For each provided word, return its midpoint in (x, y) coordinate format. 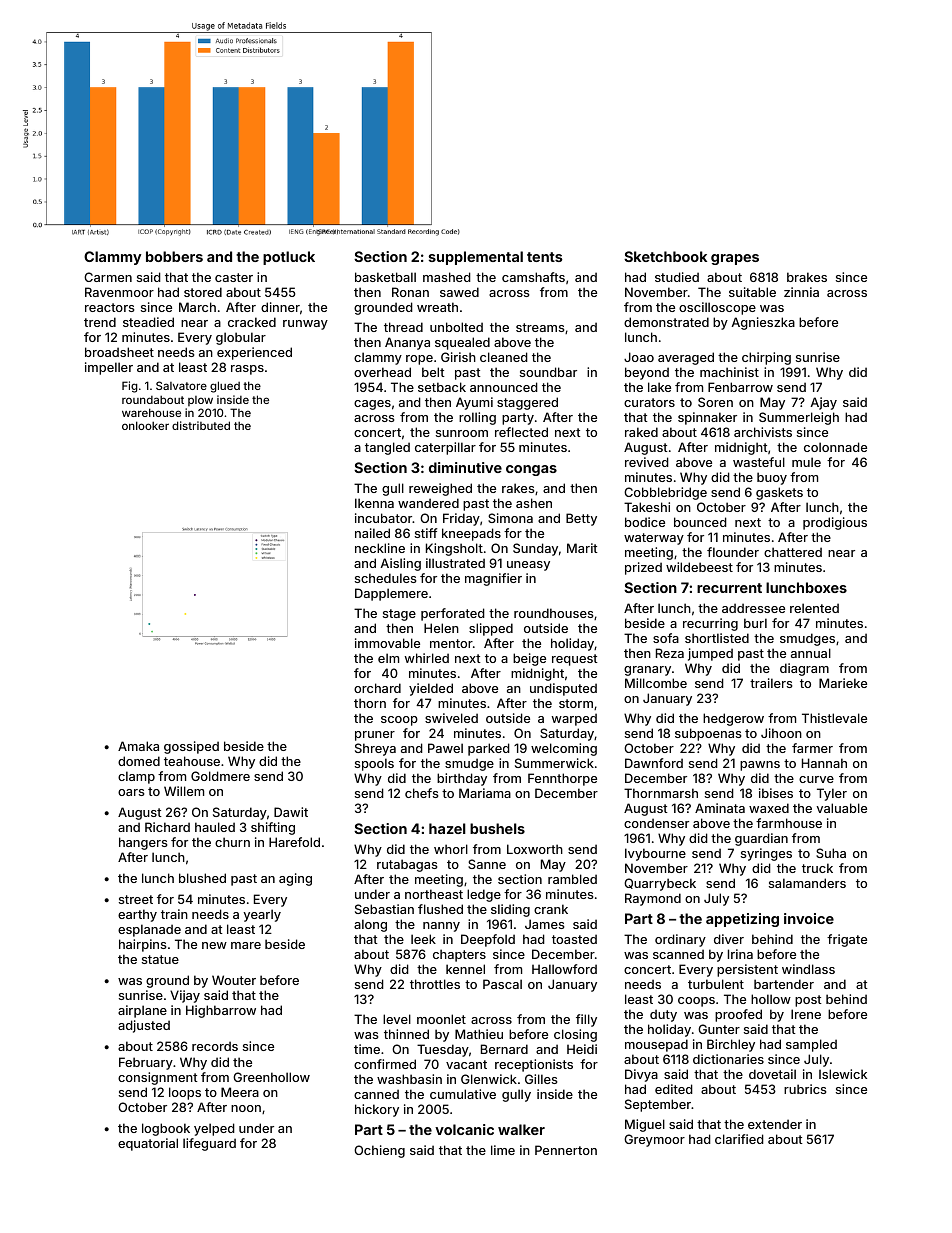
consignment (158, 1078)
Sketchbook (665, 256)
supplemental (476, 258)
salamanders (807, 883)
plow (200, 401)
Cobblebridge (665, 493)
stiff (426, 533)
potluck (289, 258)
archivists (763, 432)
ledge (484, 895)
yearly (262, 915)
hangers (143, 843)
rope (419, 360)
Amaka (138, 746)
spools (374, 764)
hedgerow (733, 719)
